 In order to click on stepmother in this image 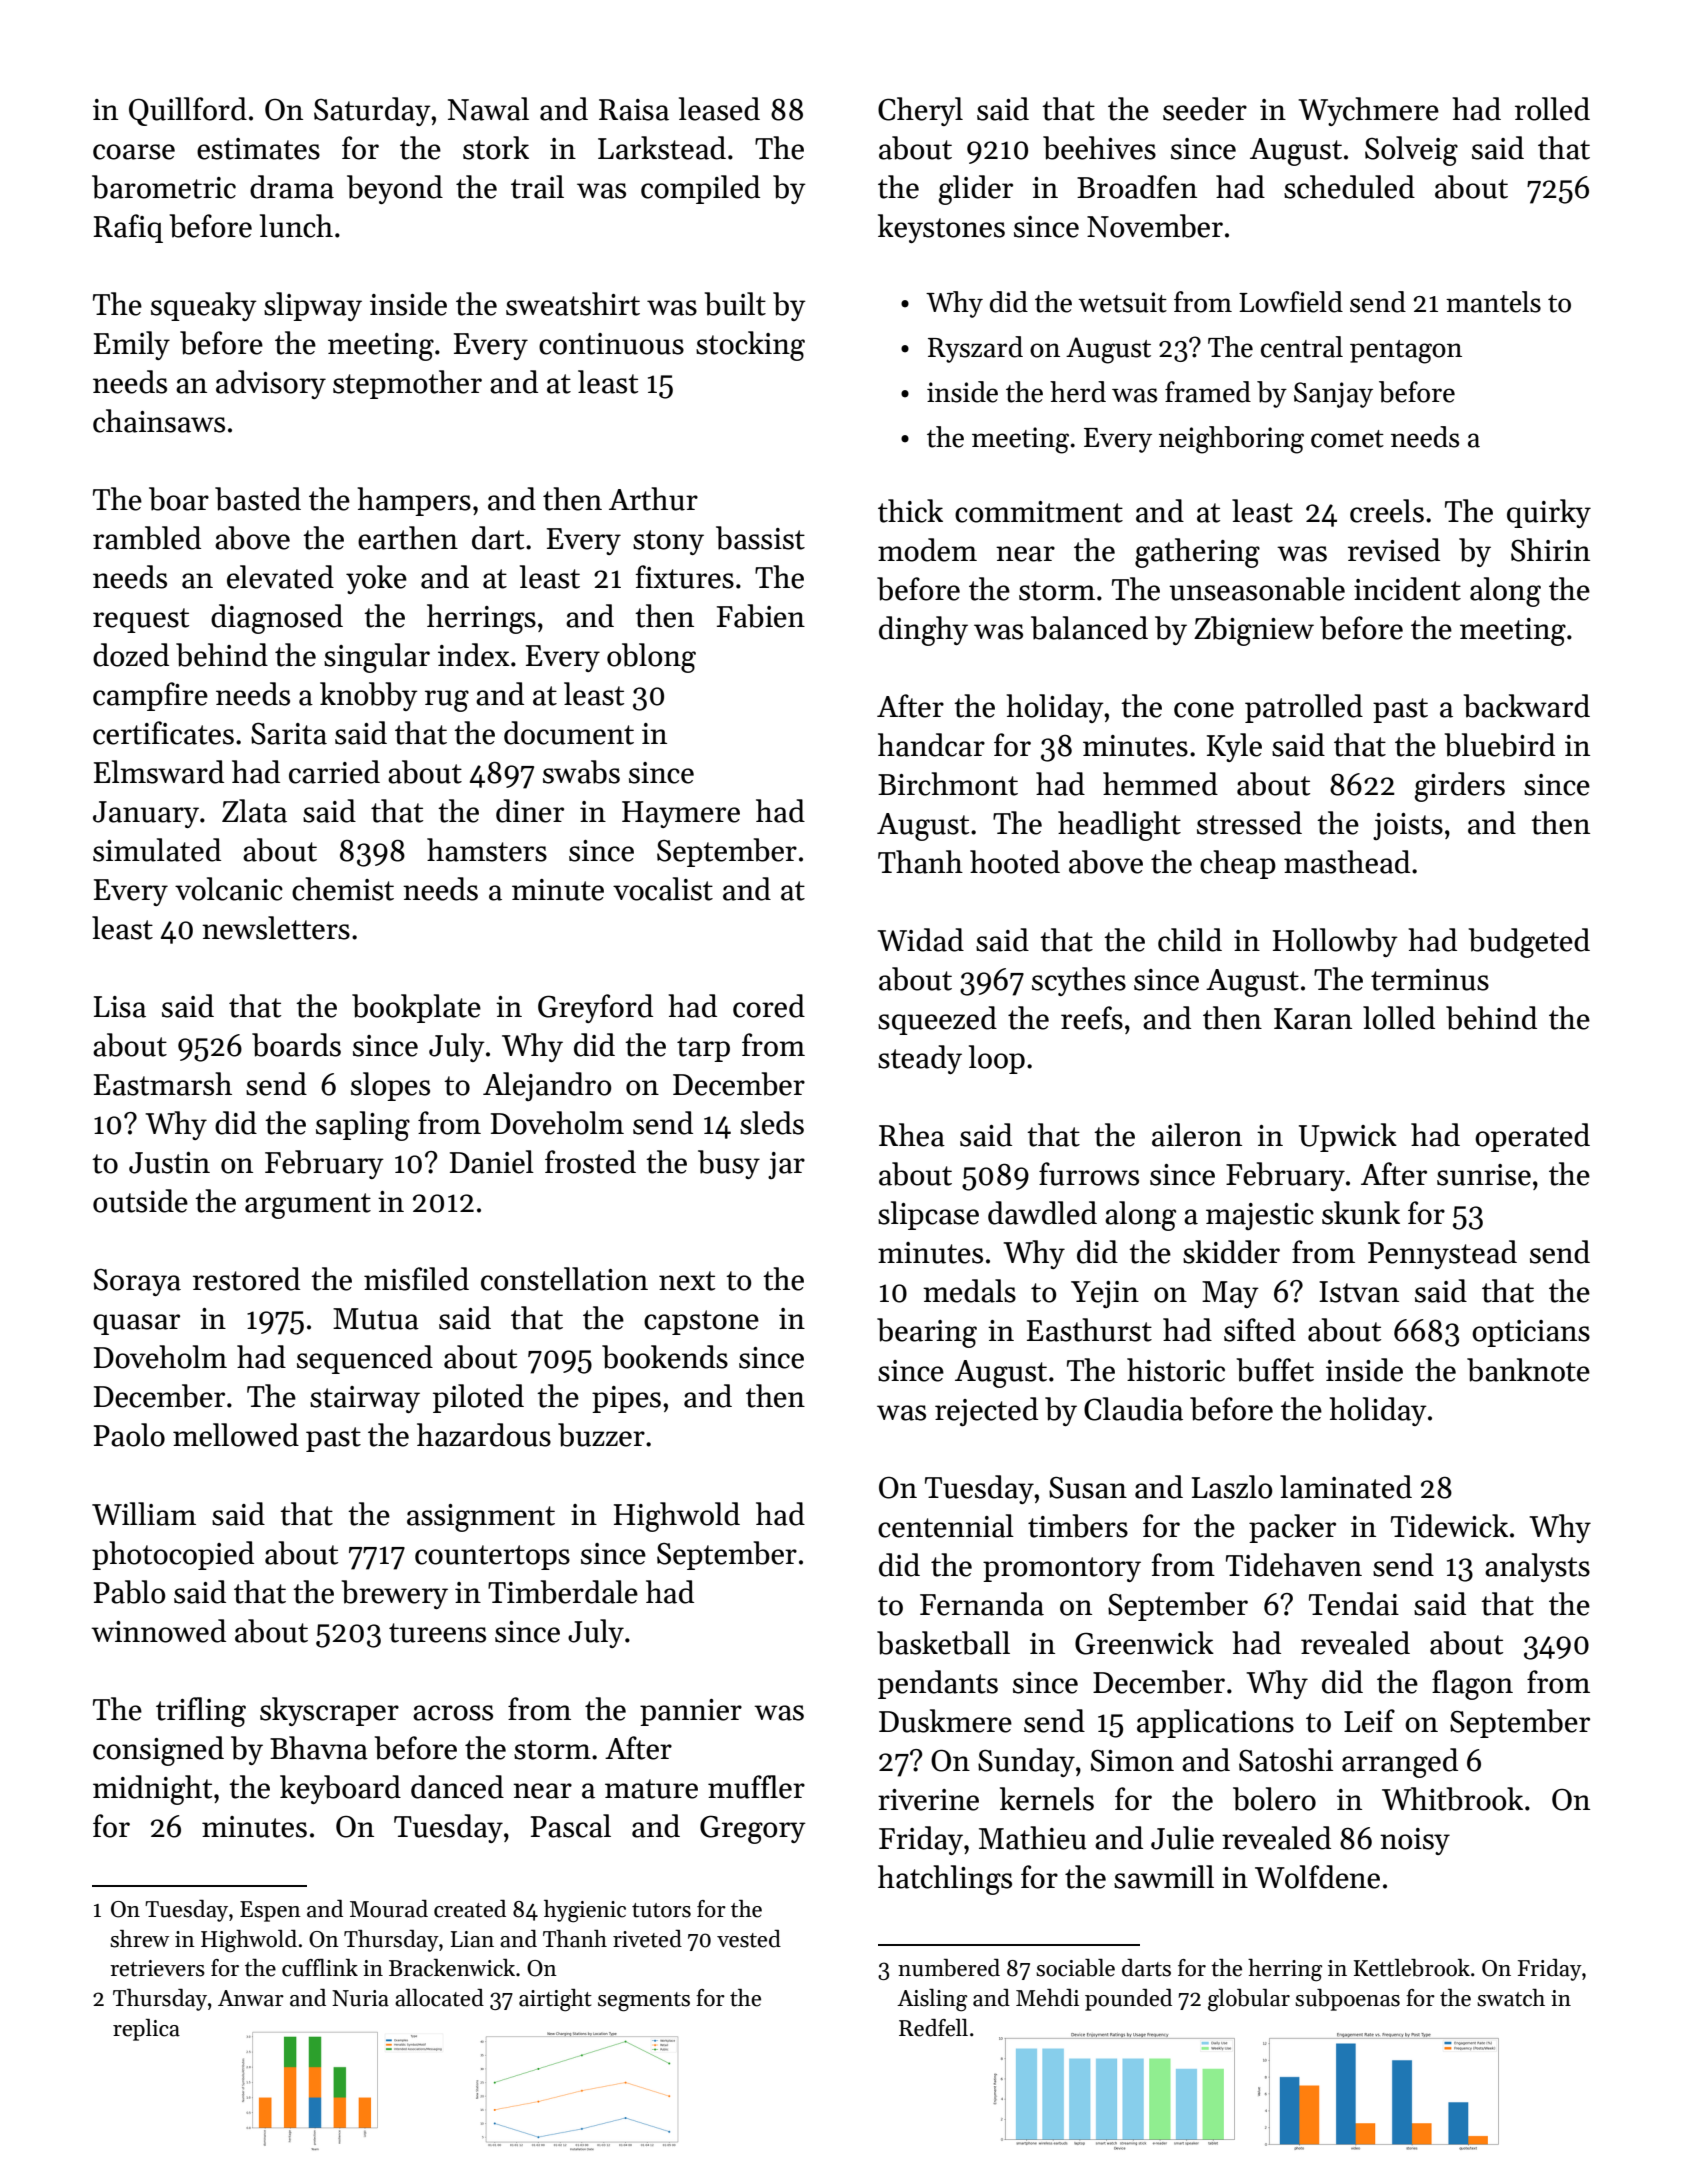, I will do `click(407, 384)`.
